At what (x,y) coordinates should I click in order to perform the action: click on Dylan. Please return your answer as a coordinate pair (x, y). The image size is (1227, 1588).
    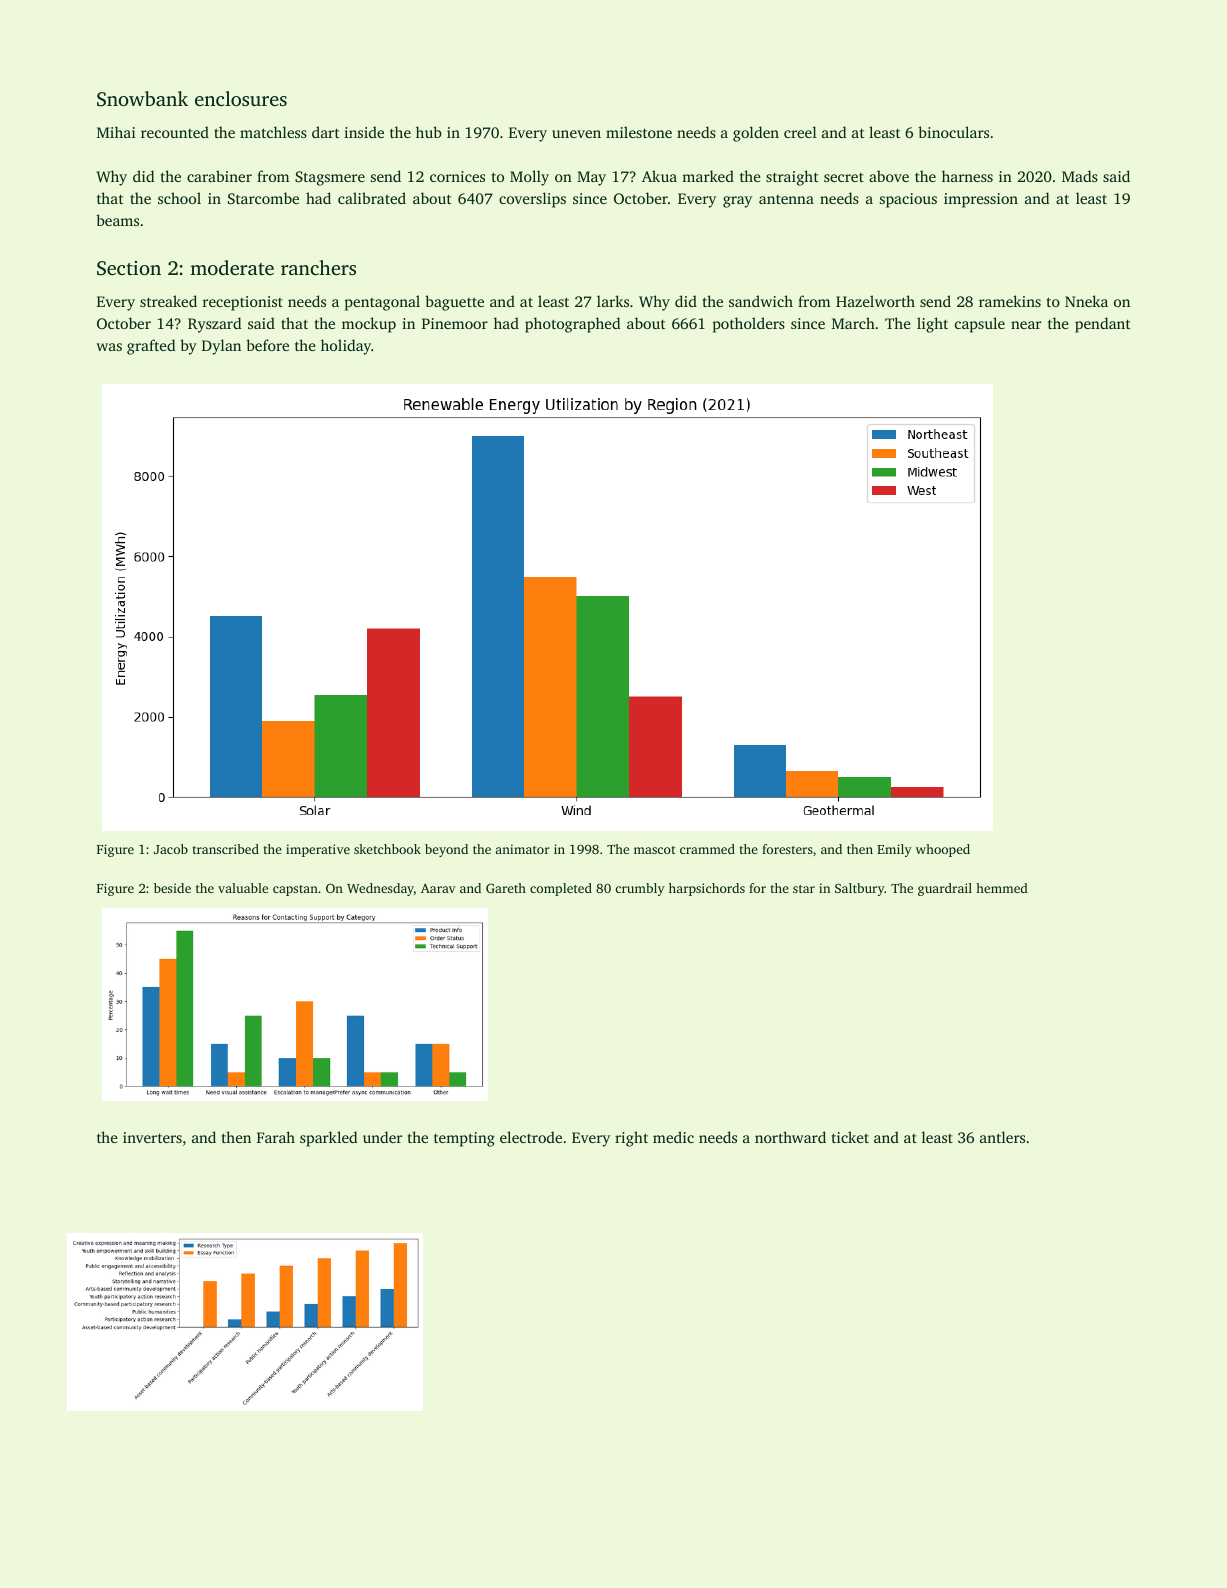
    Looking at the image, I should click on (221, 347).
